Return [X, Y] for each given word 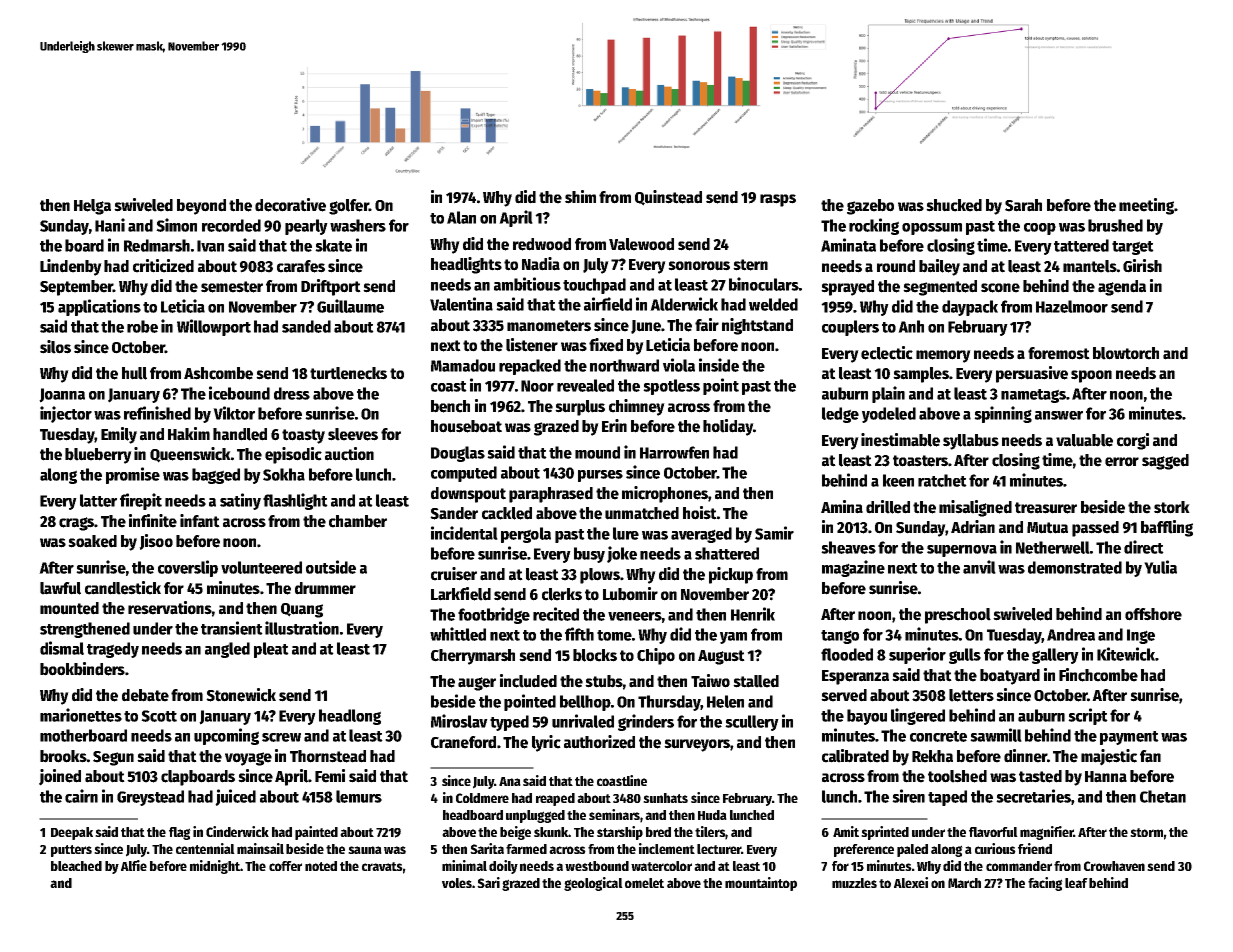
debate [145, 695]
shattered [727, 553]
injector [66, 414]
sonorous [699, 266]
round [896, 266]
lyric [546, 743]
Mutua [1047, 528]
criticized [163, 266]
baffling [1167, 528]
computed [464, 474]
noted [321, 866]
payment [1129, 738]
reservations [170, 608]
